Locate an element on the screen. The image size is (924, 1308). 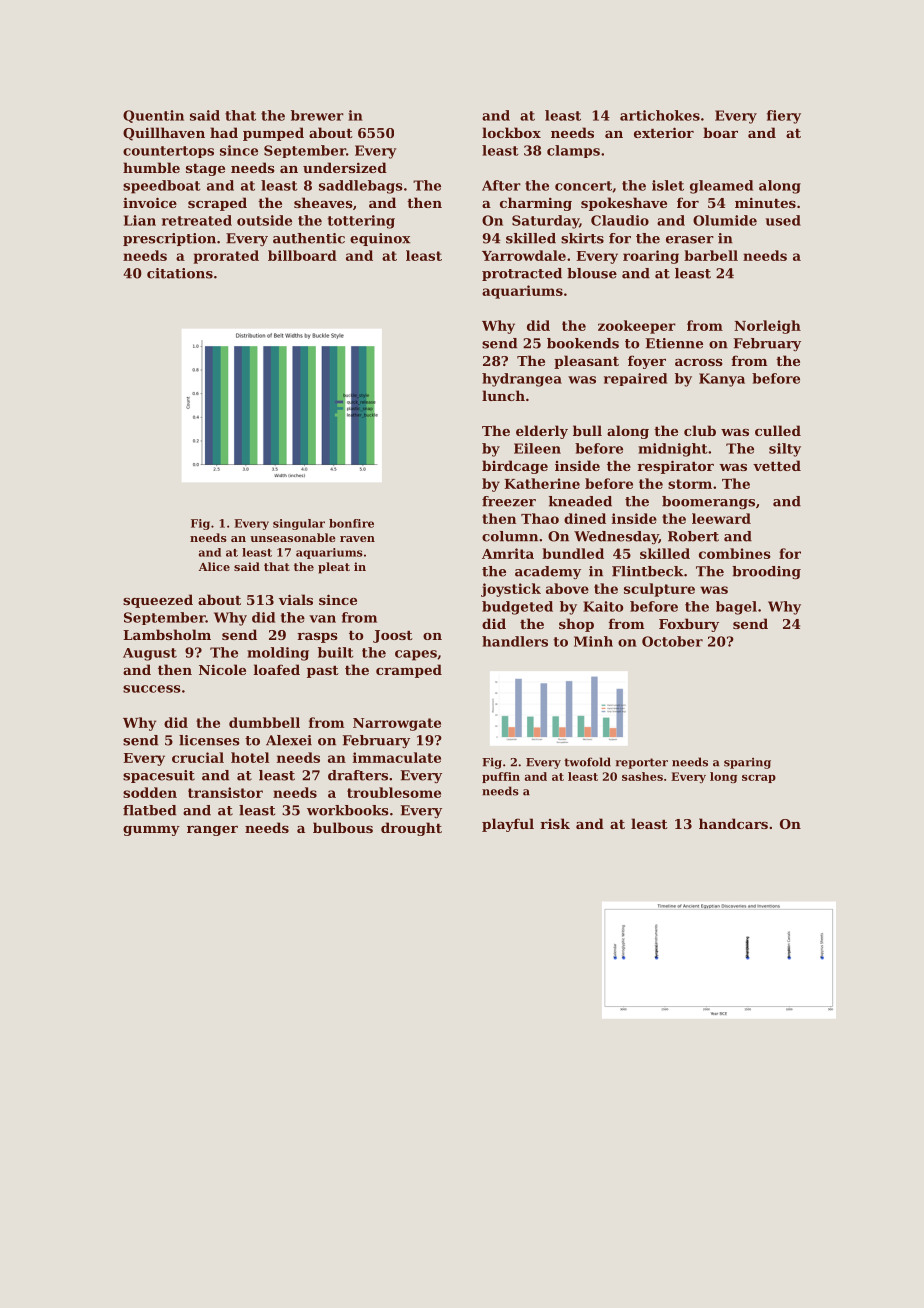
prorated is located at coordinates (226, 257).
